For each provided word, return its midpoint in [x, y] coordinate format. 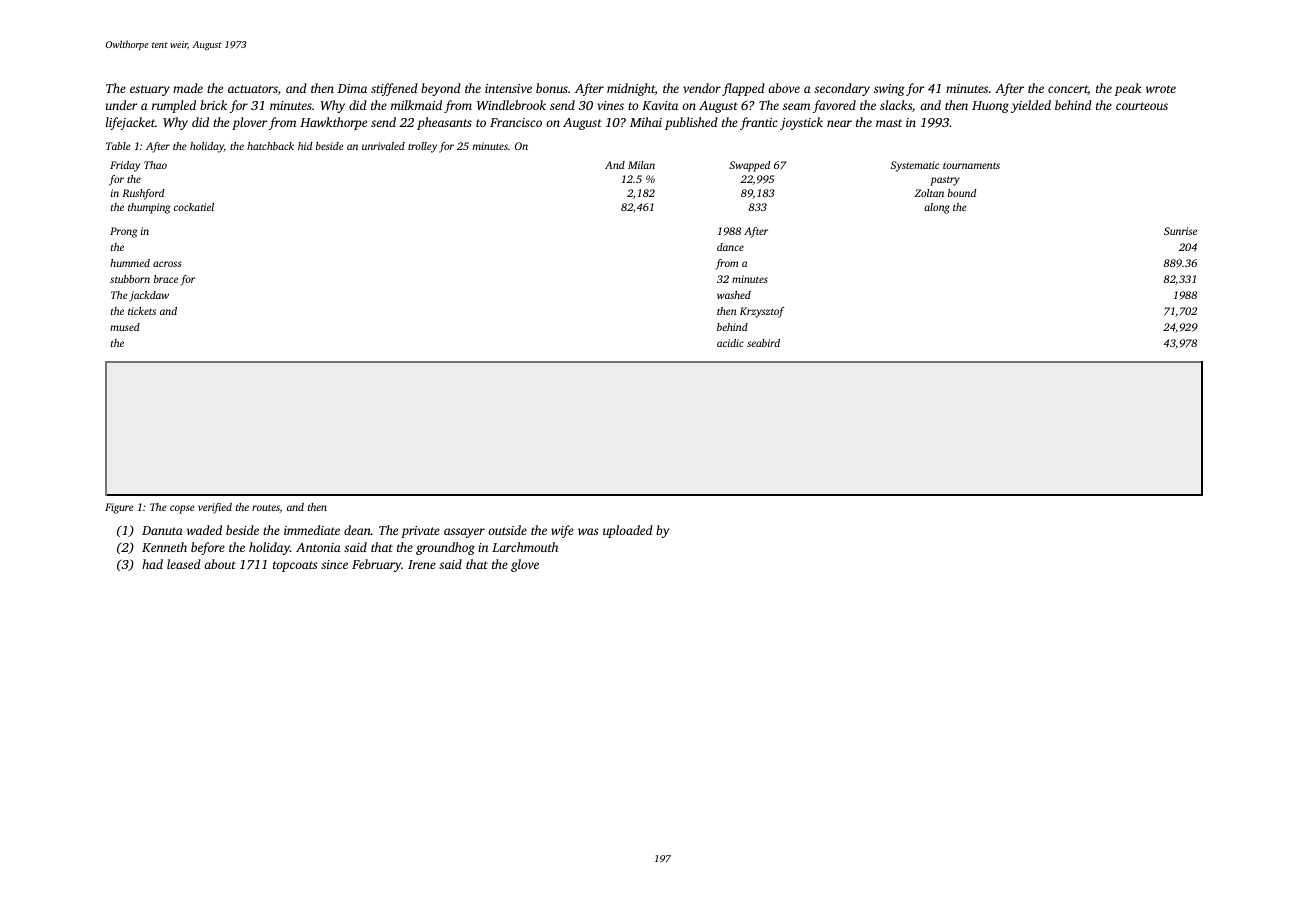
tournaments [971, 166]
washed [734, 295]
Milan [641, 165]
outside [507, 530]
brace [166, 279]
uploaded [628, 531]
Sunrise [1180, 231]
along [937, 208]
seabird [763, 343]
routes [266, 508]
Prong [123, 232]
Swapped [749, 166]
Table [118, 146]
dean [357, 530]
